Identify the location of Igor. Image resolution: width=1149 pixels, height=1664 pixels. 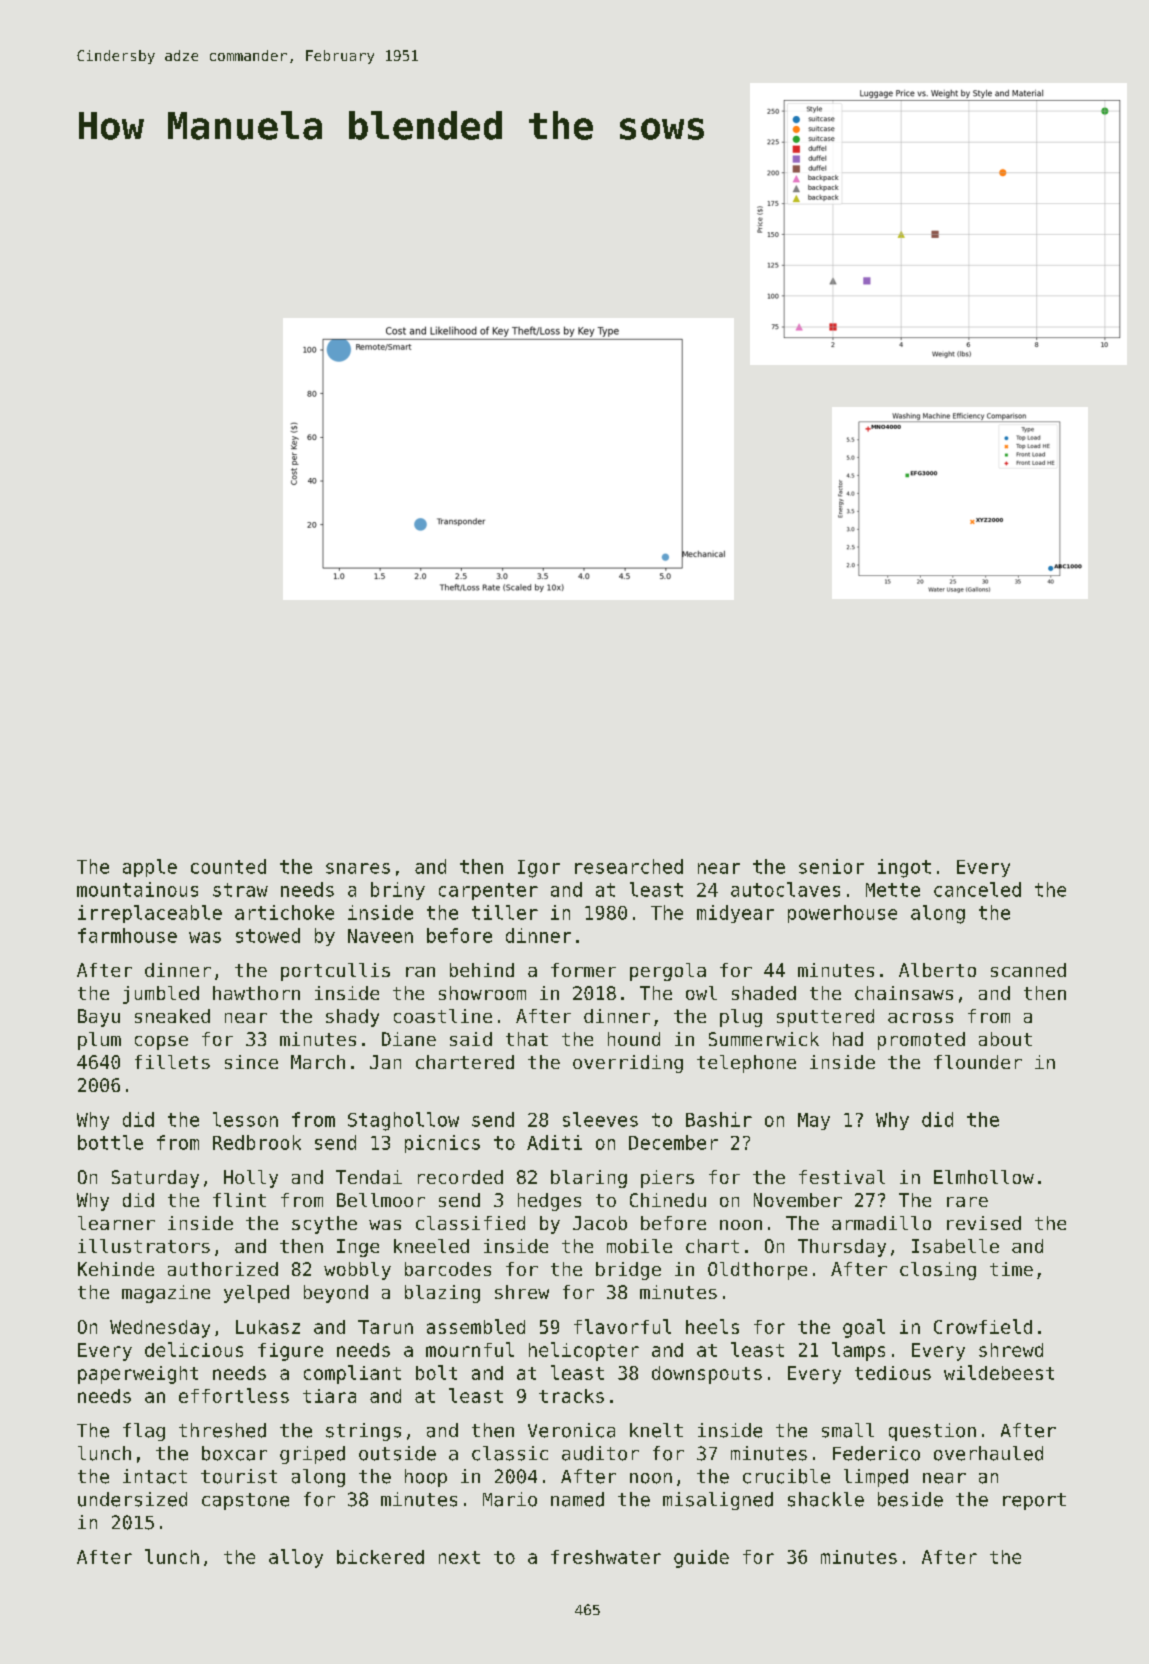
(539, 869).
